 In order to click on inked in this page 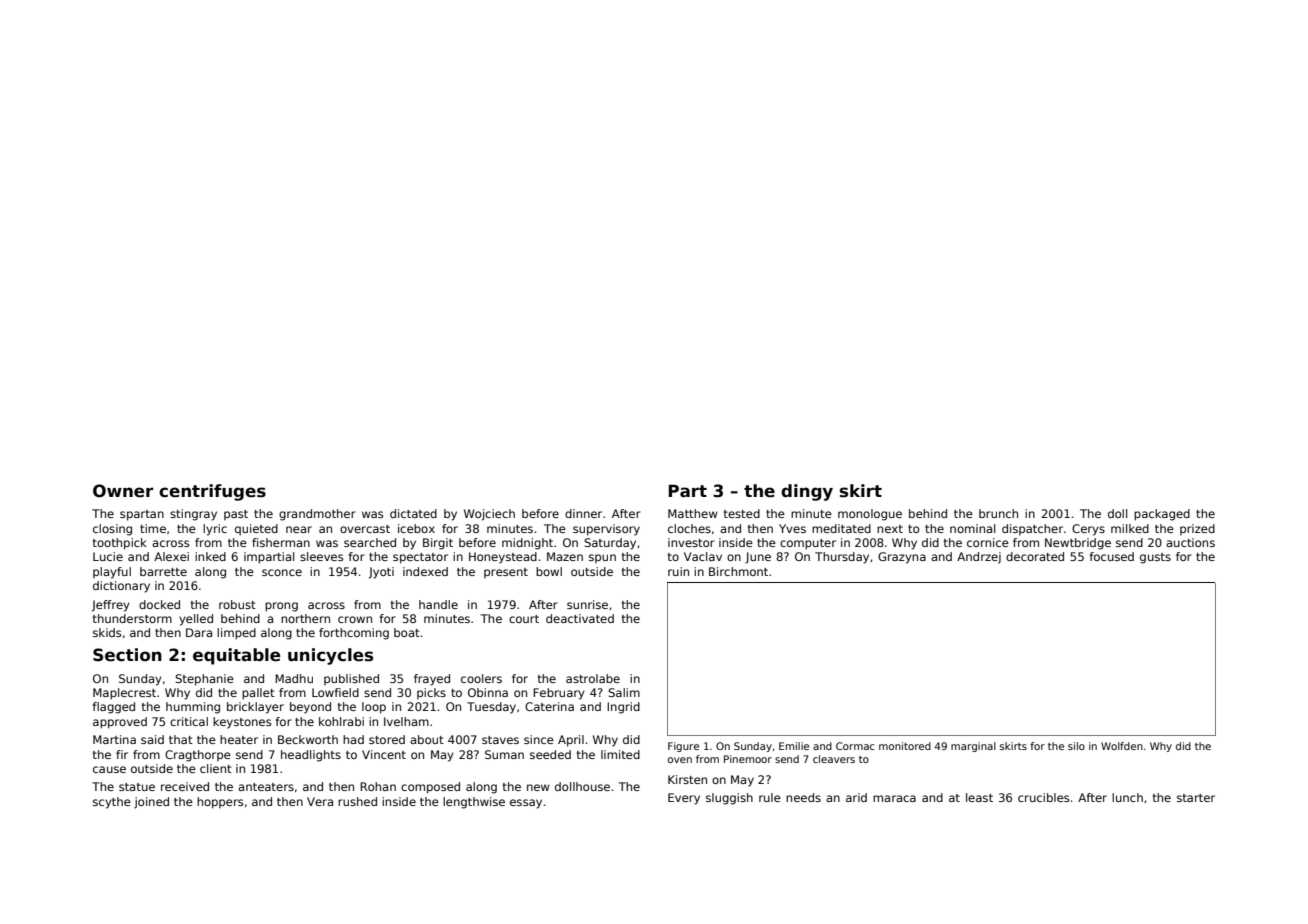, I will do `click(210, 556)`.
